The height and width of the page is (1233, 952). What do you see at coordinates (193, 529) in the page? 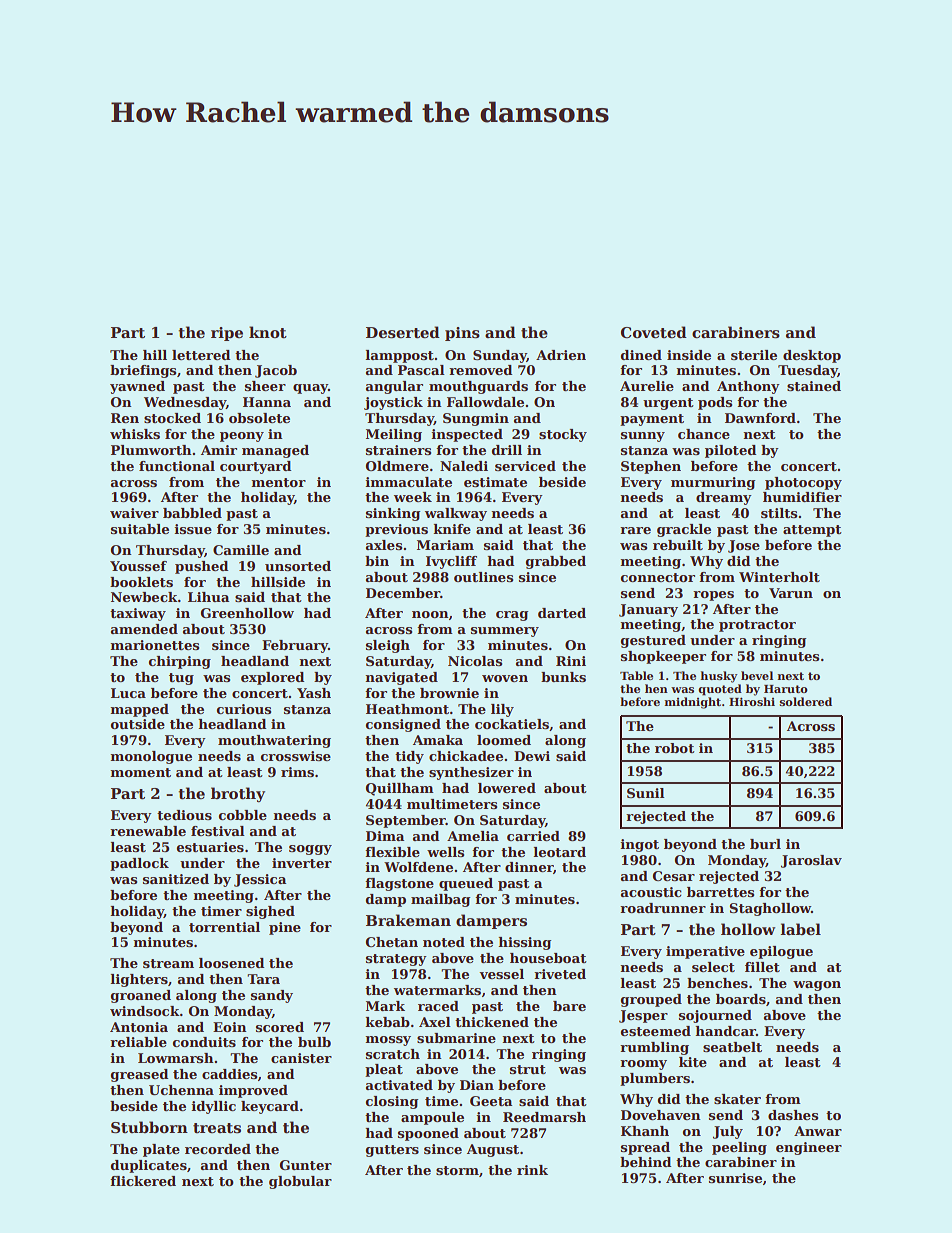
I see `issue` at bounding box center [193, 529].
